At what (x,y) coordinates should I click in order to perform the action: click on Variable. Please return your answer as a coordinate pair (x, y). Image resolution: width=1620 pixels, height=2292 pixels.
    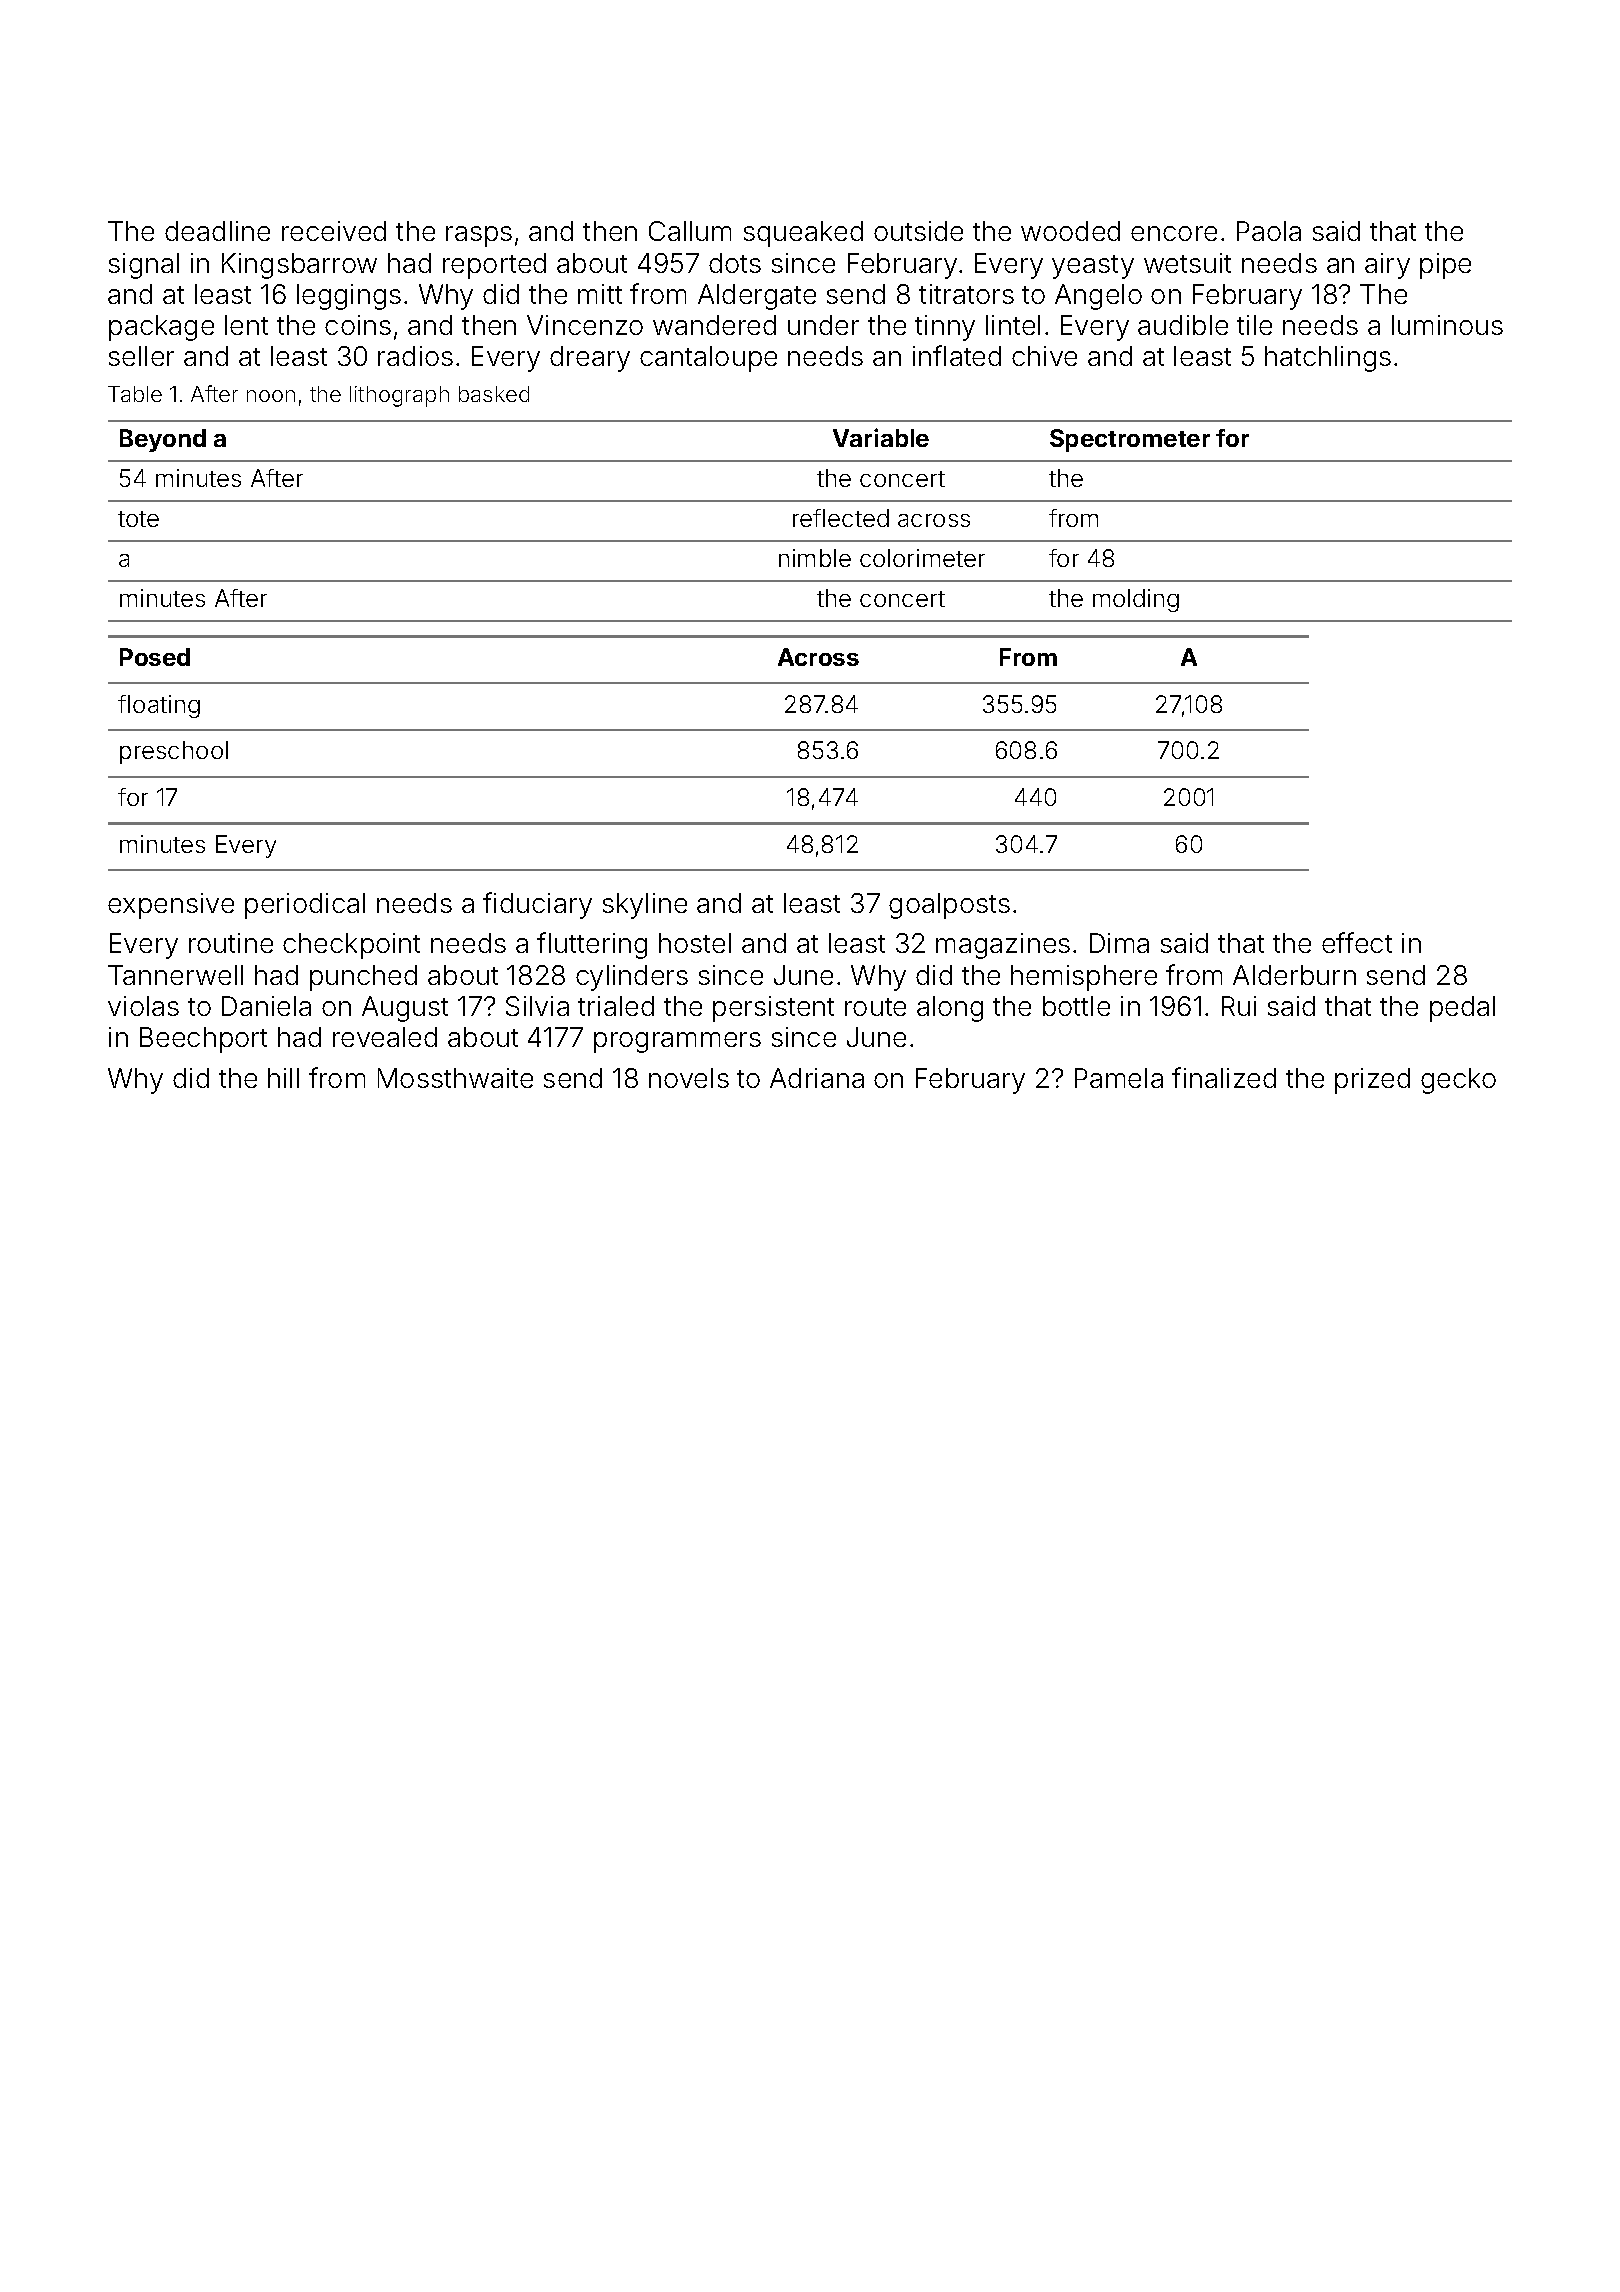
    Looking at the image, I should click on (881, 437).
